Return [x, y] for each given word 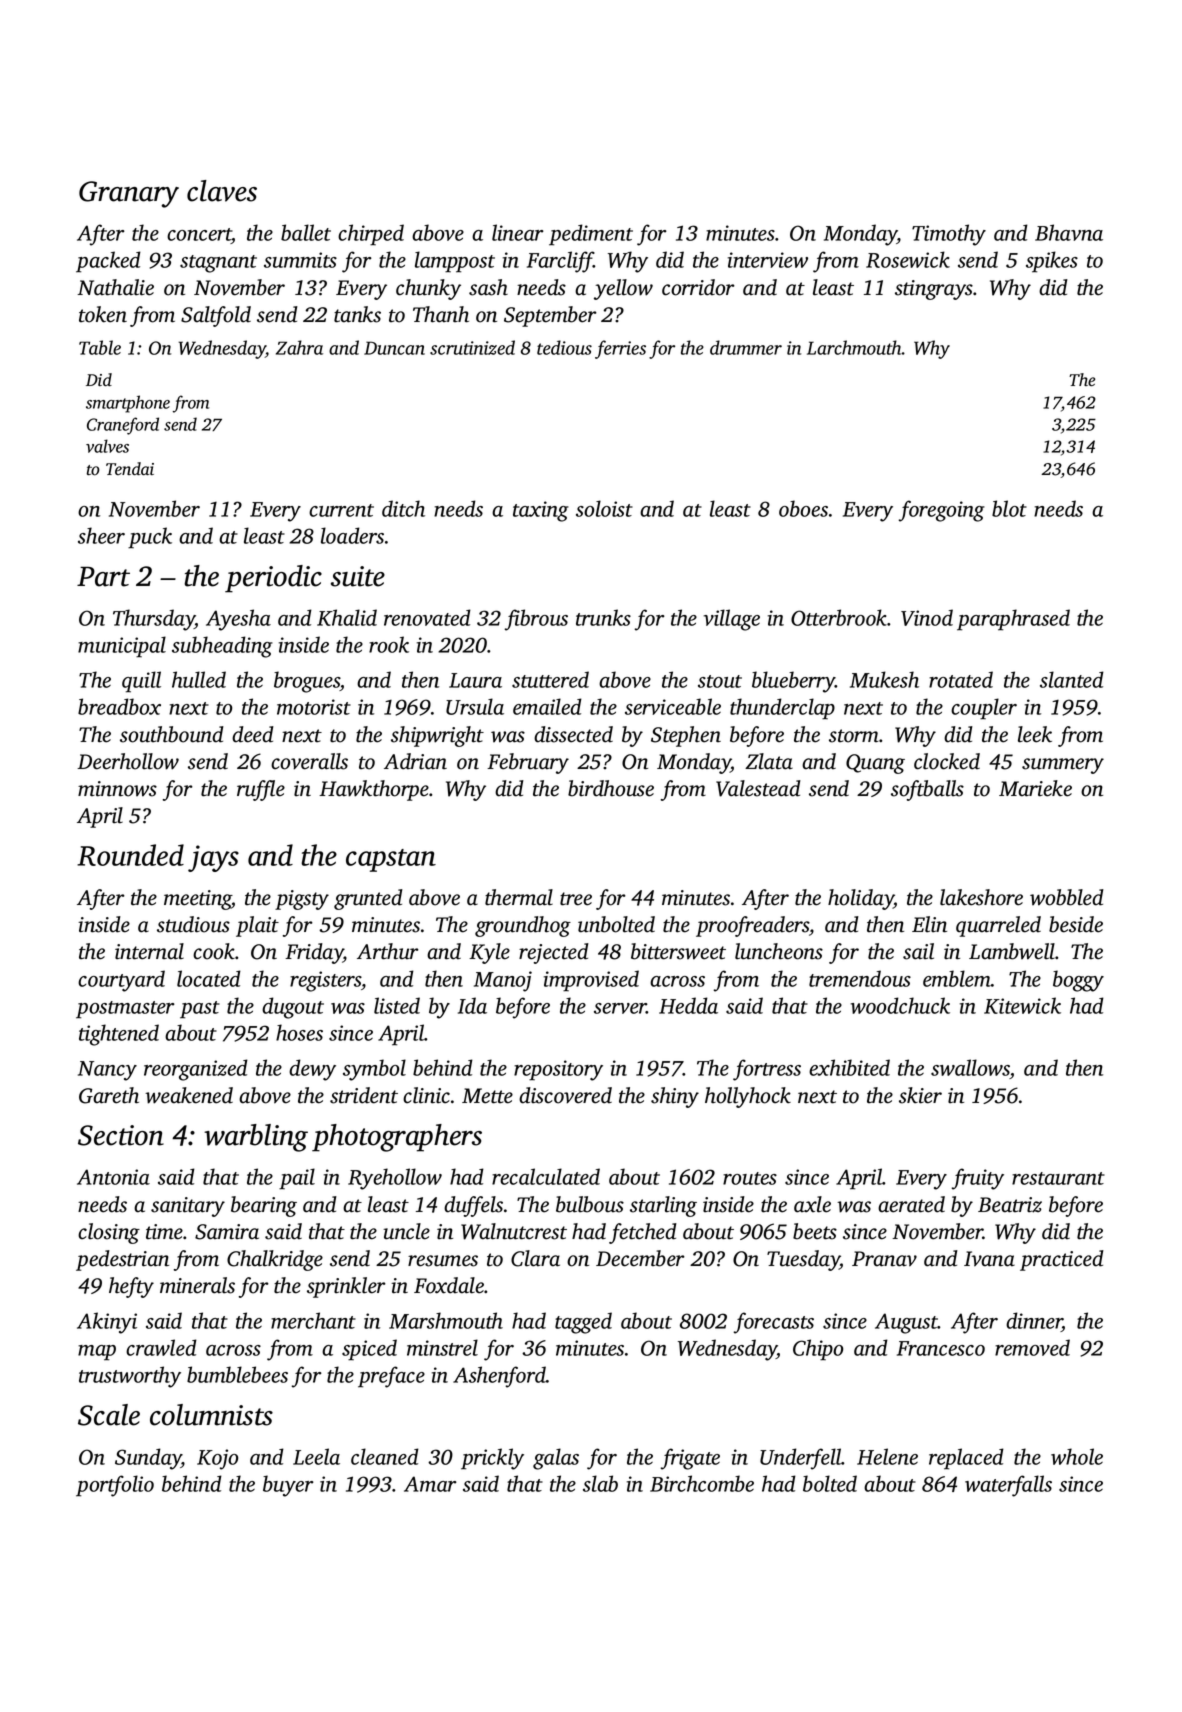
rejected [554, 953]
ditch [403, 508]
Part [103, 576]
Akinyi [107, 1323]
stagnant [218, 264]
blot [1009, 508]
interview [768, 260]
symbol [374, 1070]
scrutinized [472, 347]
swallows [970, 1069]
